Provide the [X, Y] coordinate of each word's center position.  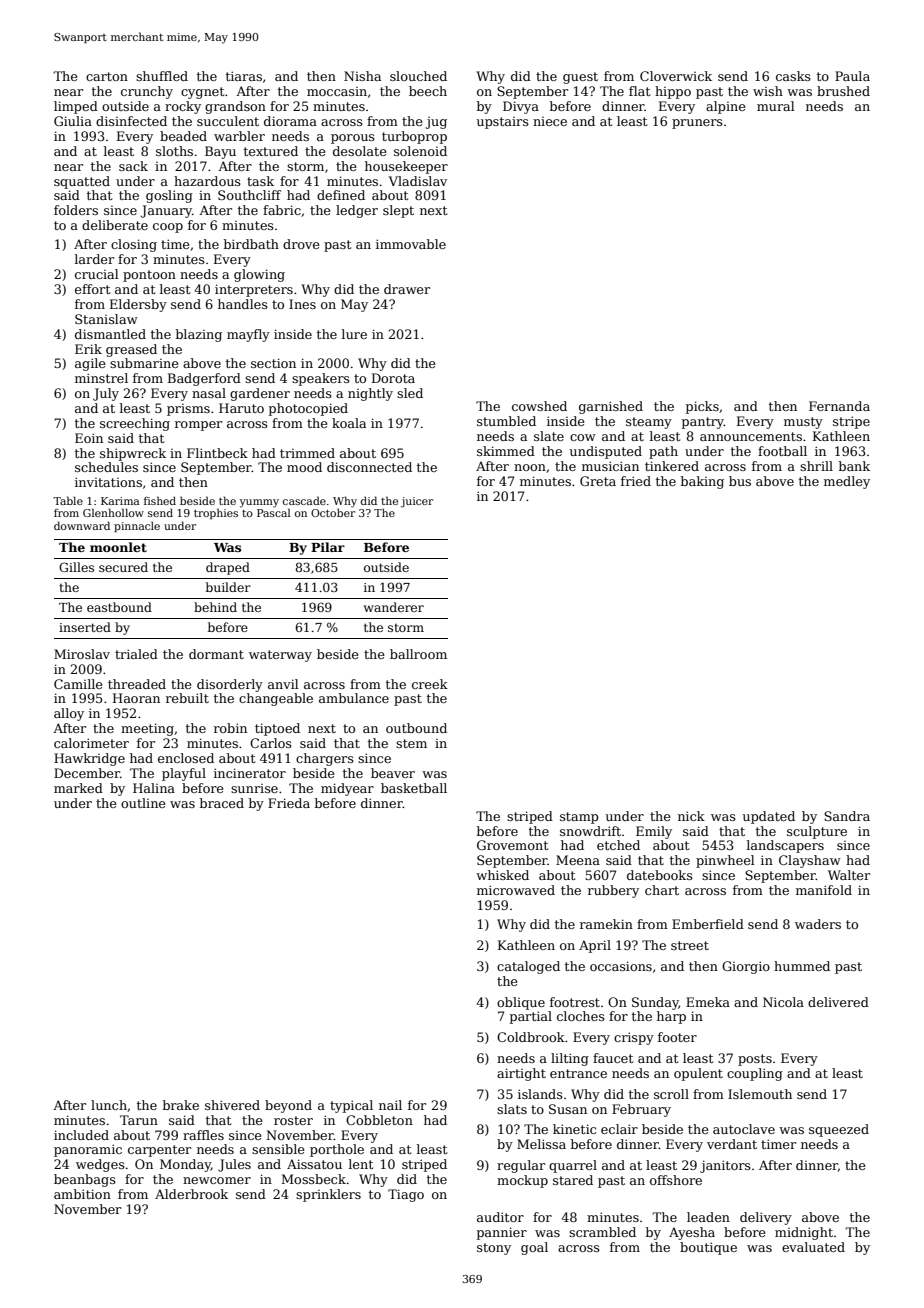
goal [534, 1248]
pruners [697, 124]
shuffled [162, 76]
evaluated [813, 1247]
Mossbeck [314, 1179]
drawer [407, 289]
